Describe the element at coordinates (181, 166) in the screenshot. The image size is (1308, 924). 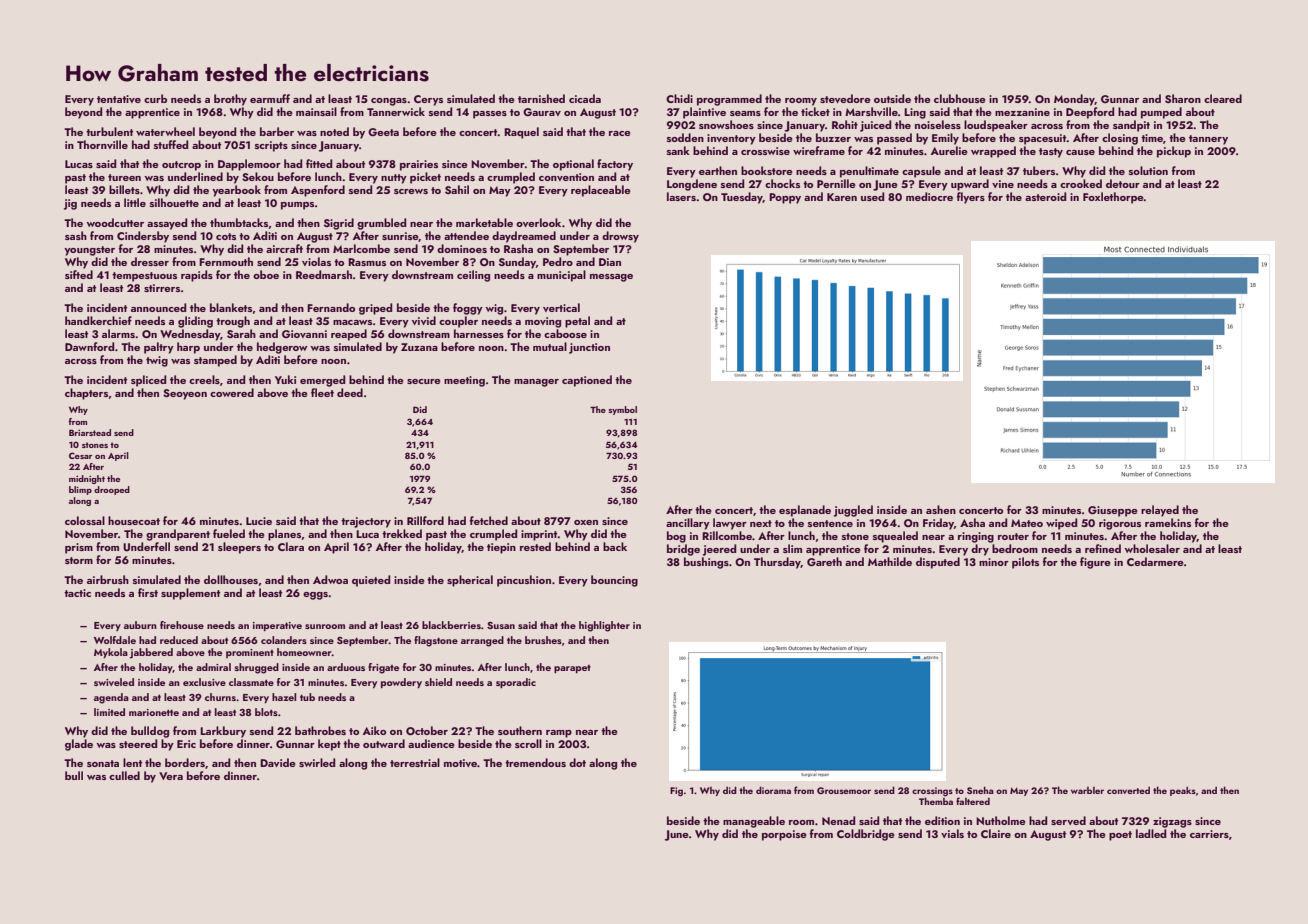
I see `outcrop` at that location.
